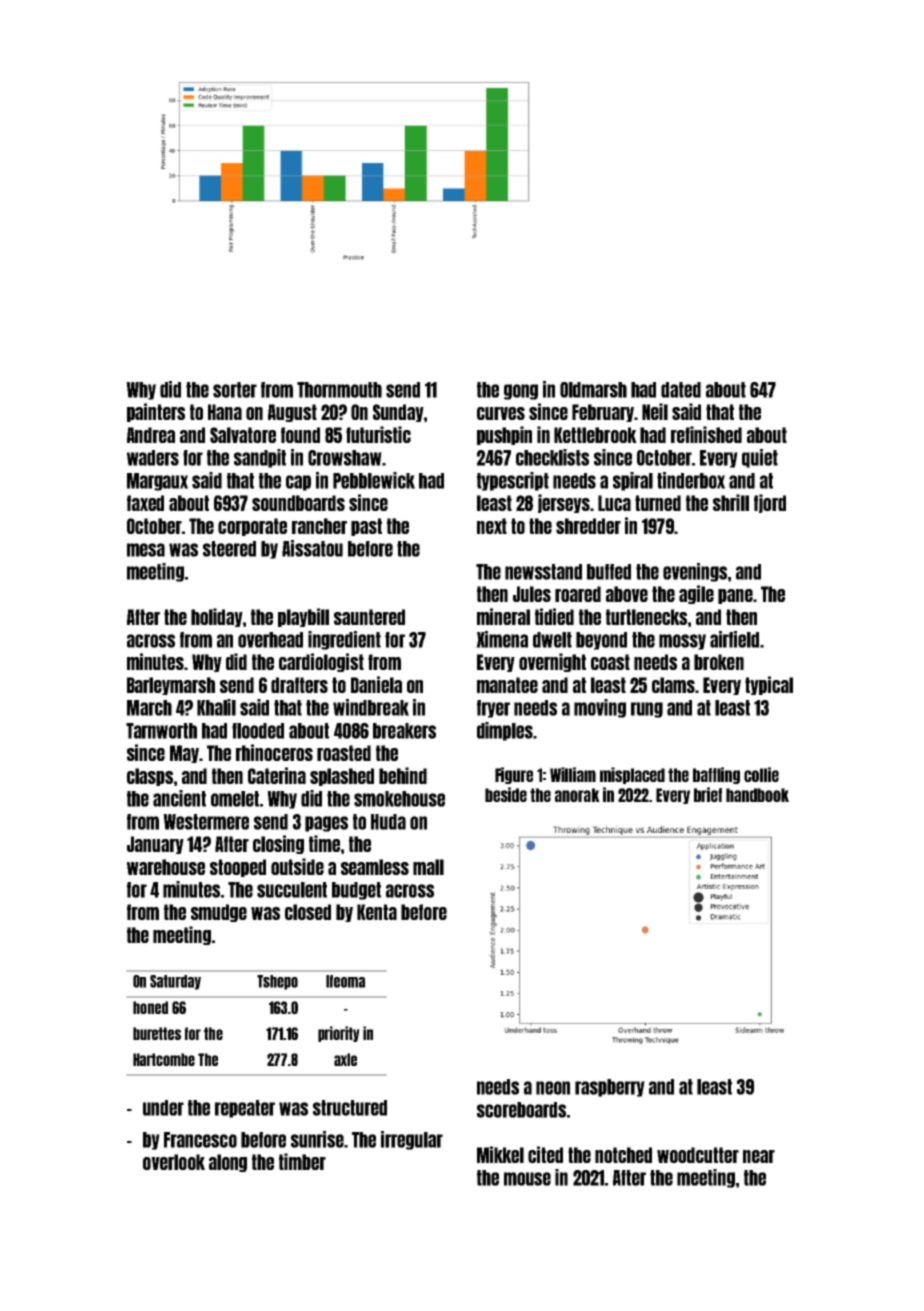  What do you see at coordinates (757, 795) in the screenshot?
I see `handbook` at bounding box center [757, 795].
